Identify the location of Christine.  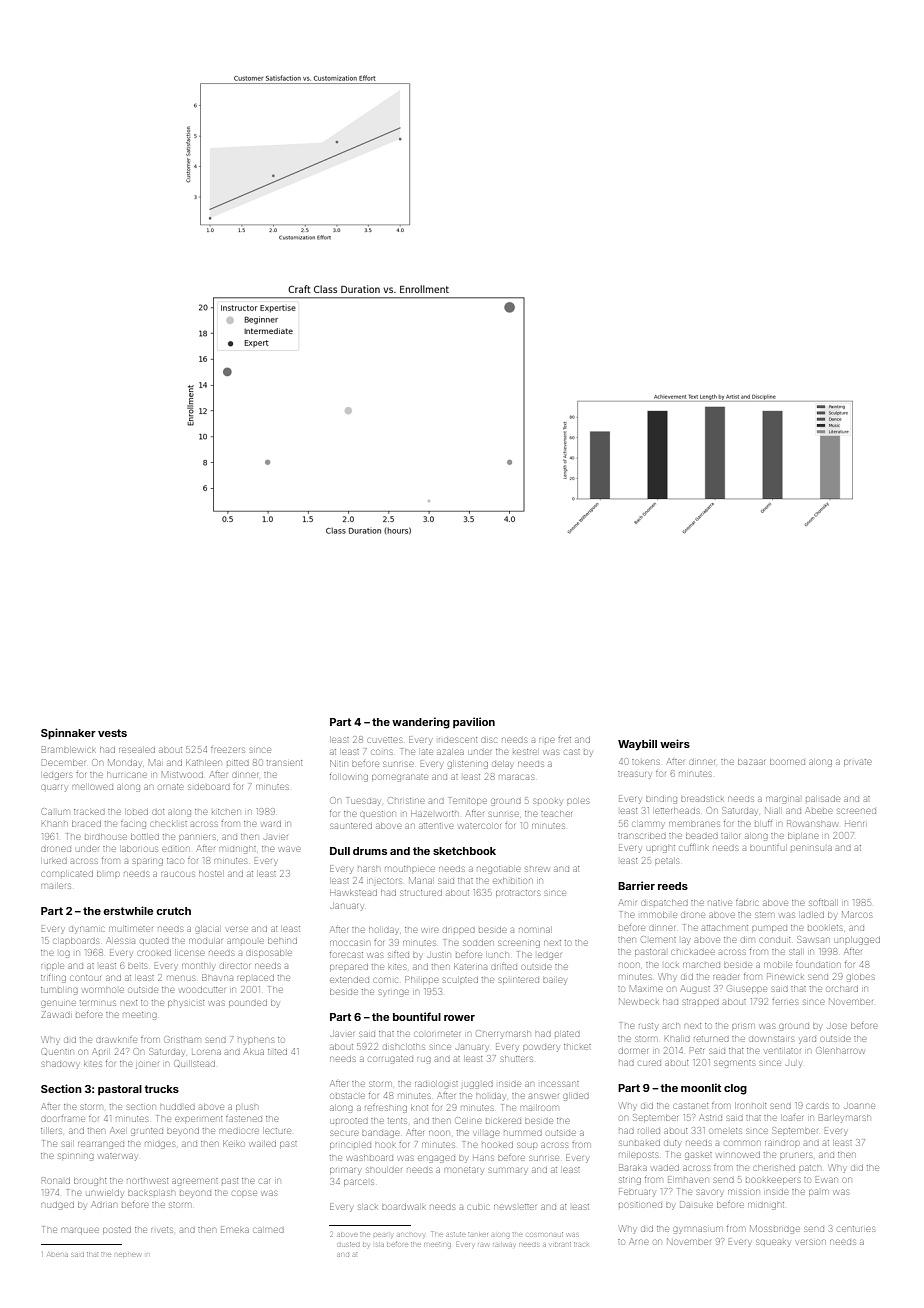
(406, 800).
